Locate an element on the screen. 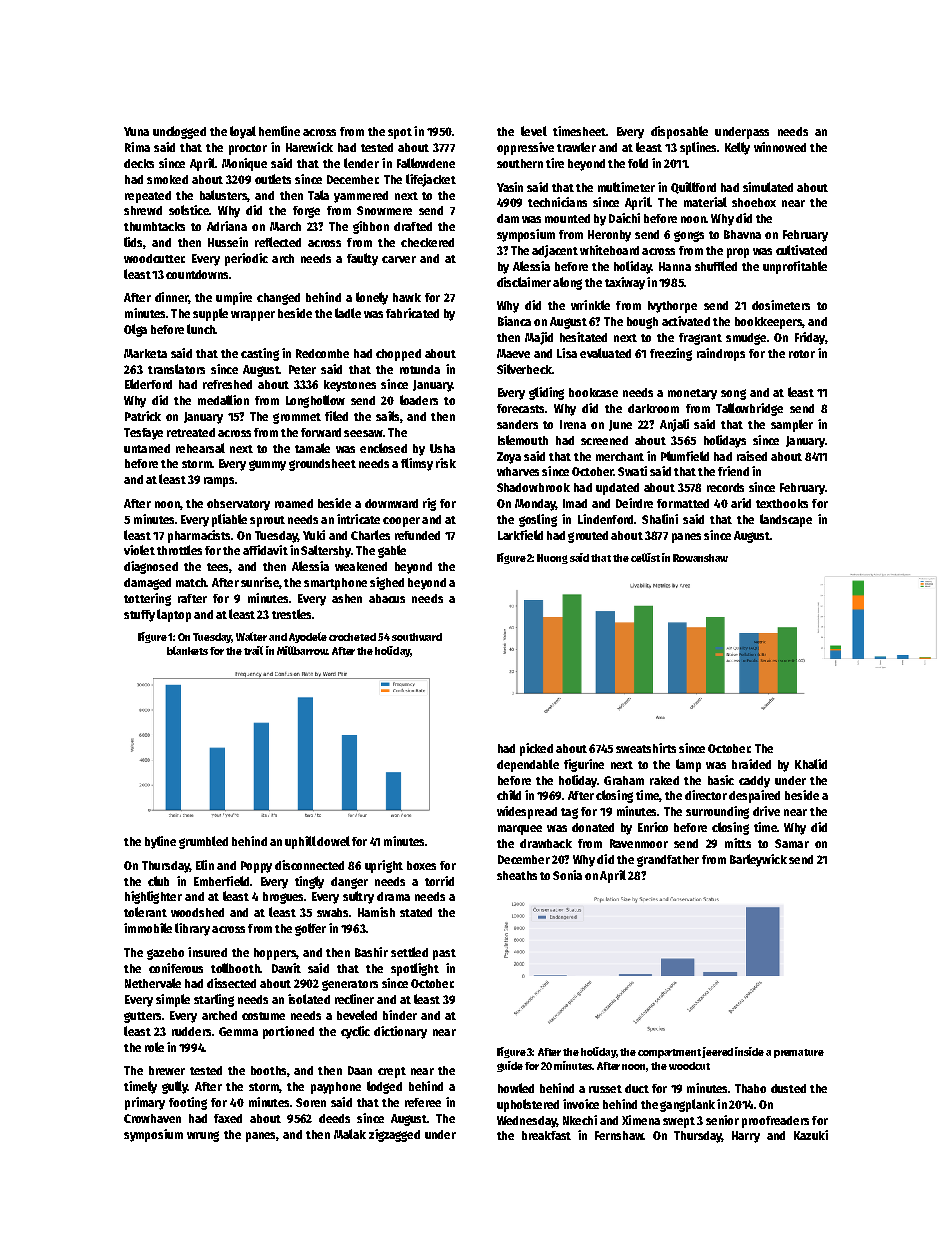 This screenshot has height=1233, width=952. Samar is located at coordinates (792, 843).
